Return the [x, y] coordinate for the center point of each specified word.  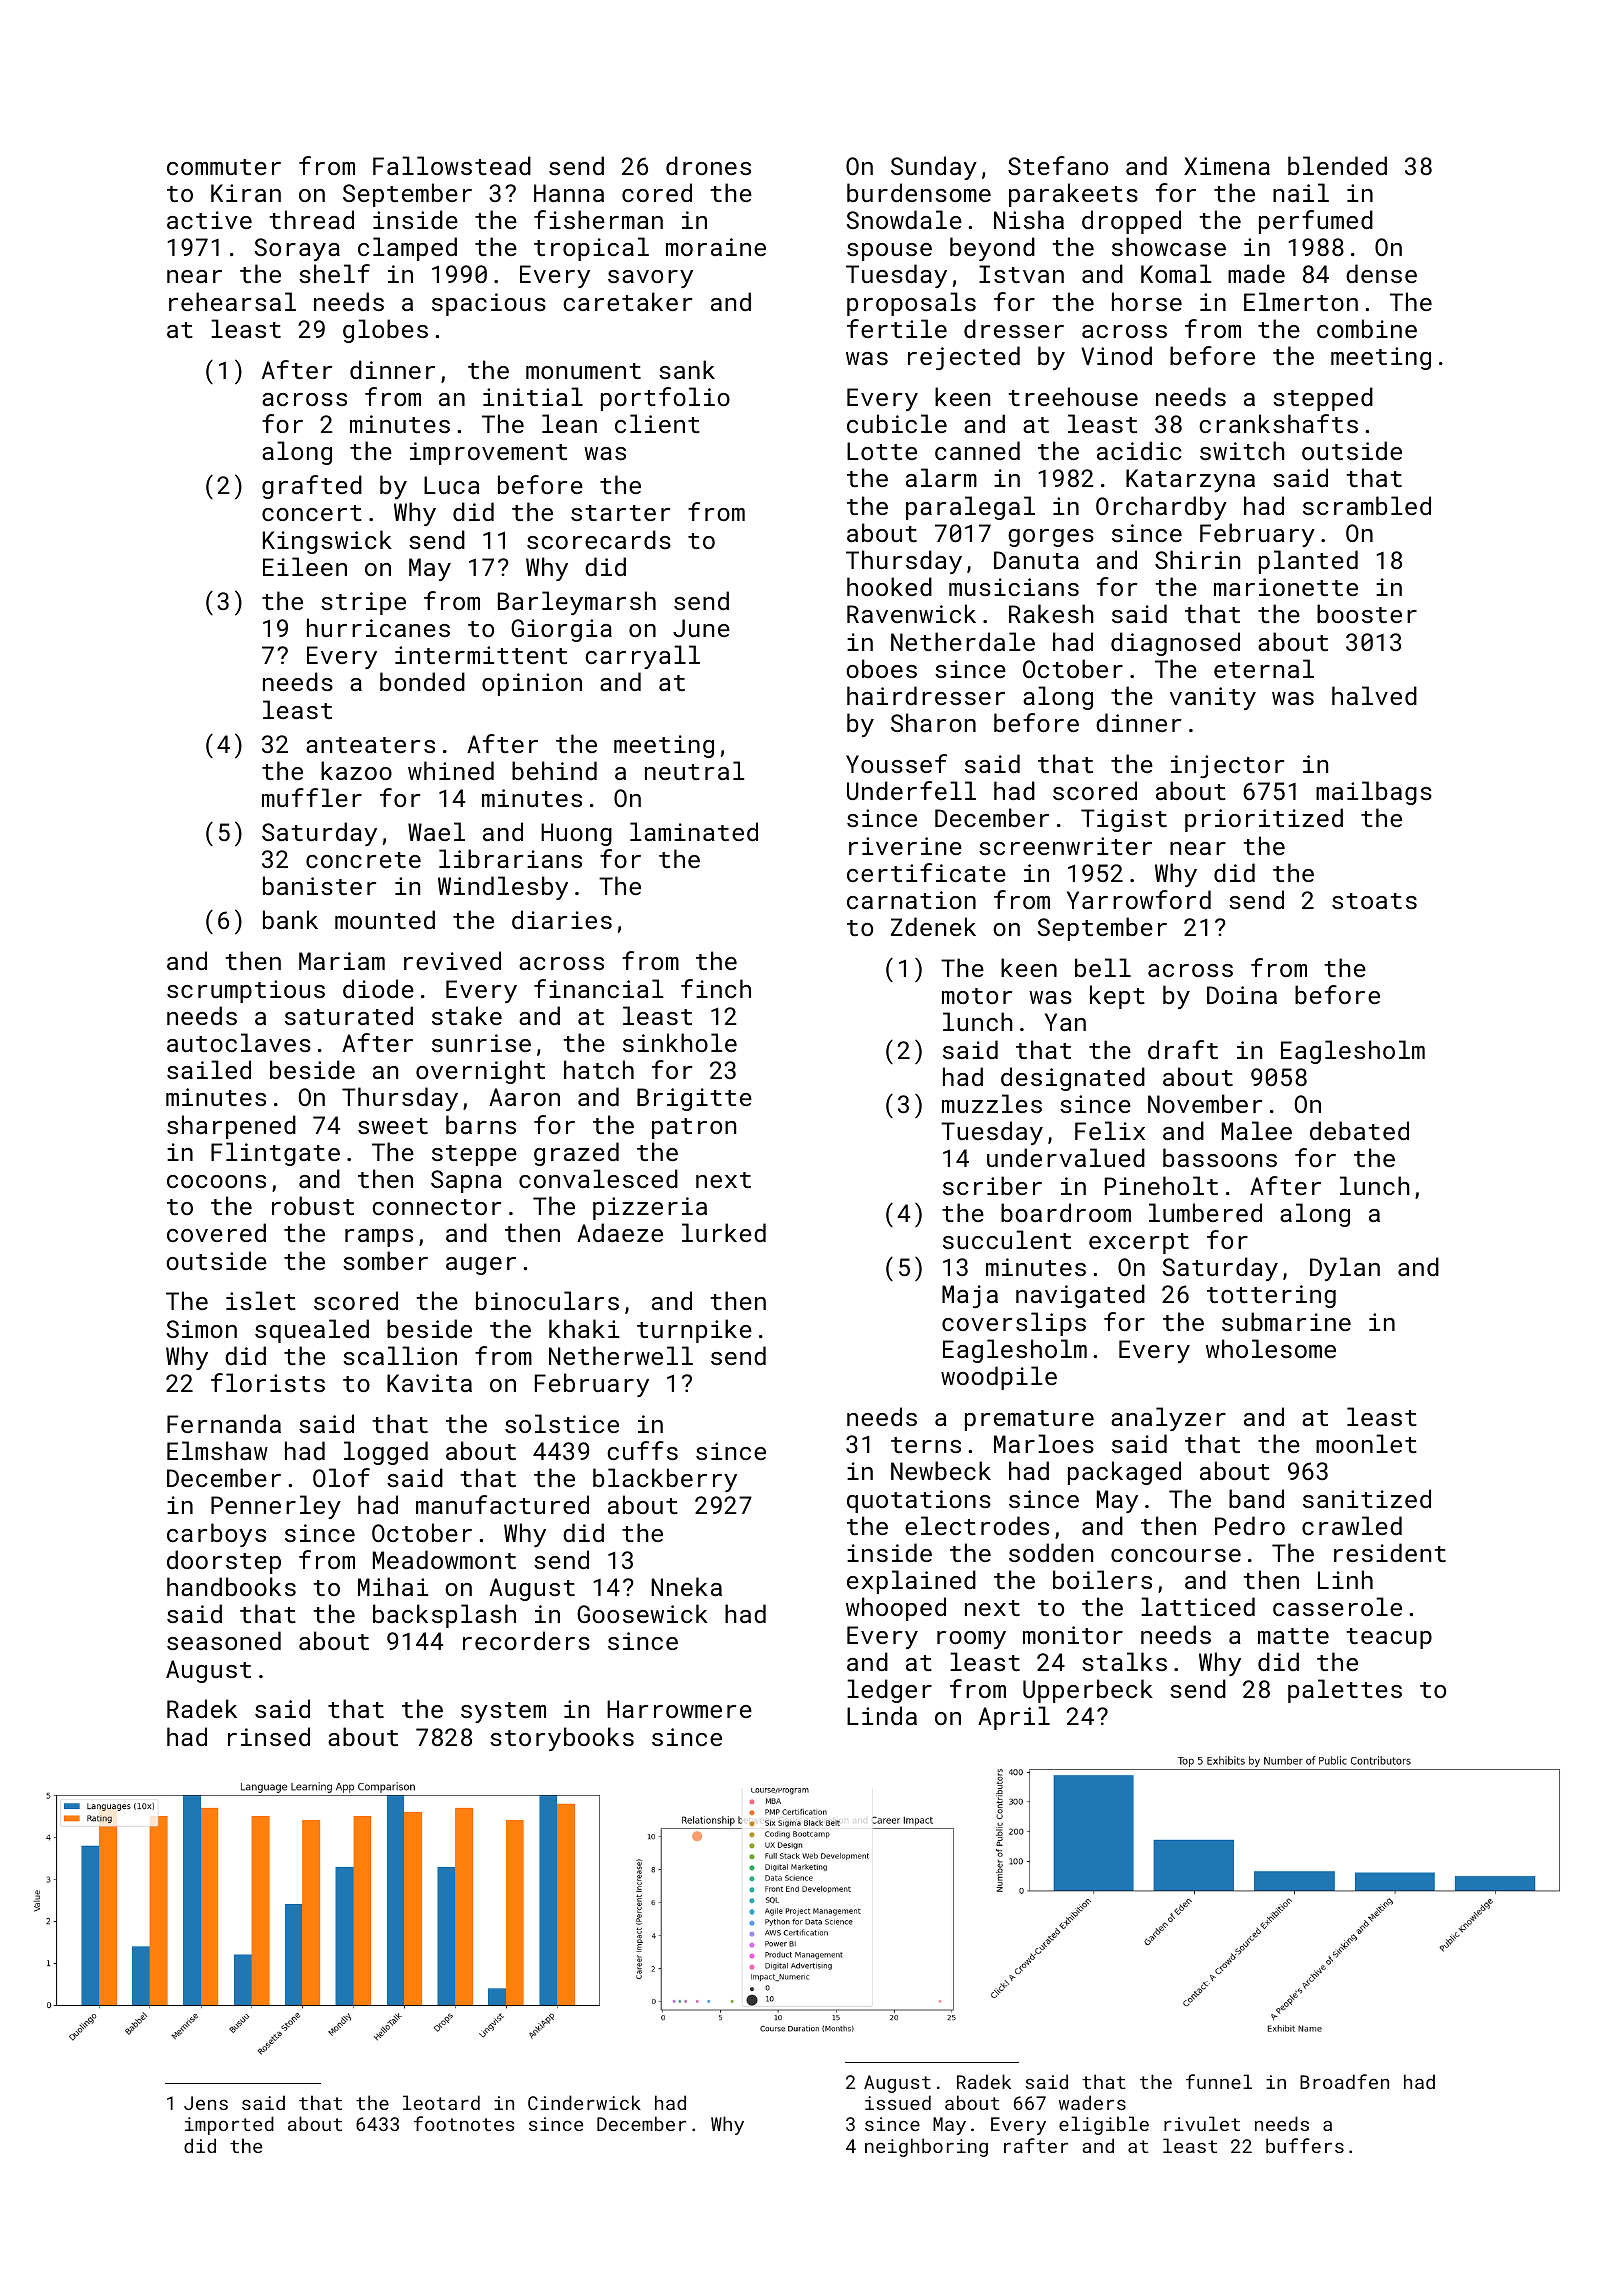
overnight [480, 1072]
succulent [1007, 1239]
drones [708, 165]
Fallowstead [452, 165]
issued [898, 2102]
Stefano [1058, 165]
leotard [441, 2102]
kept [1117, 997]
